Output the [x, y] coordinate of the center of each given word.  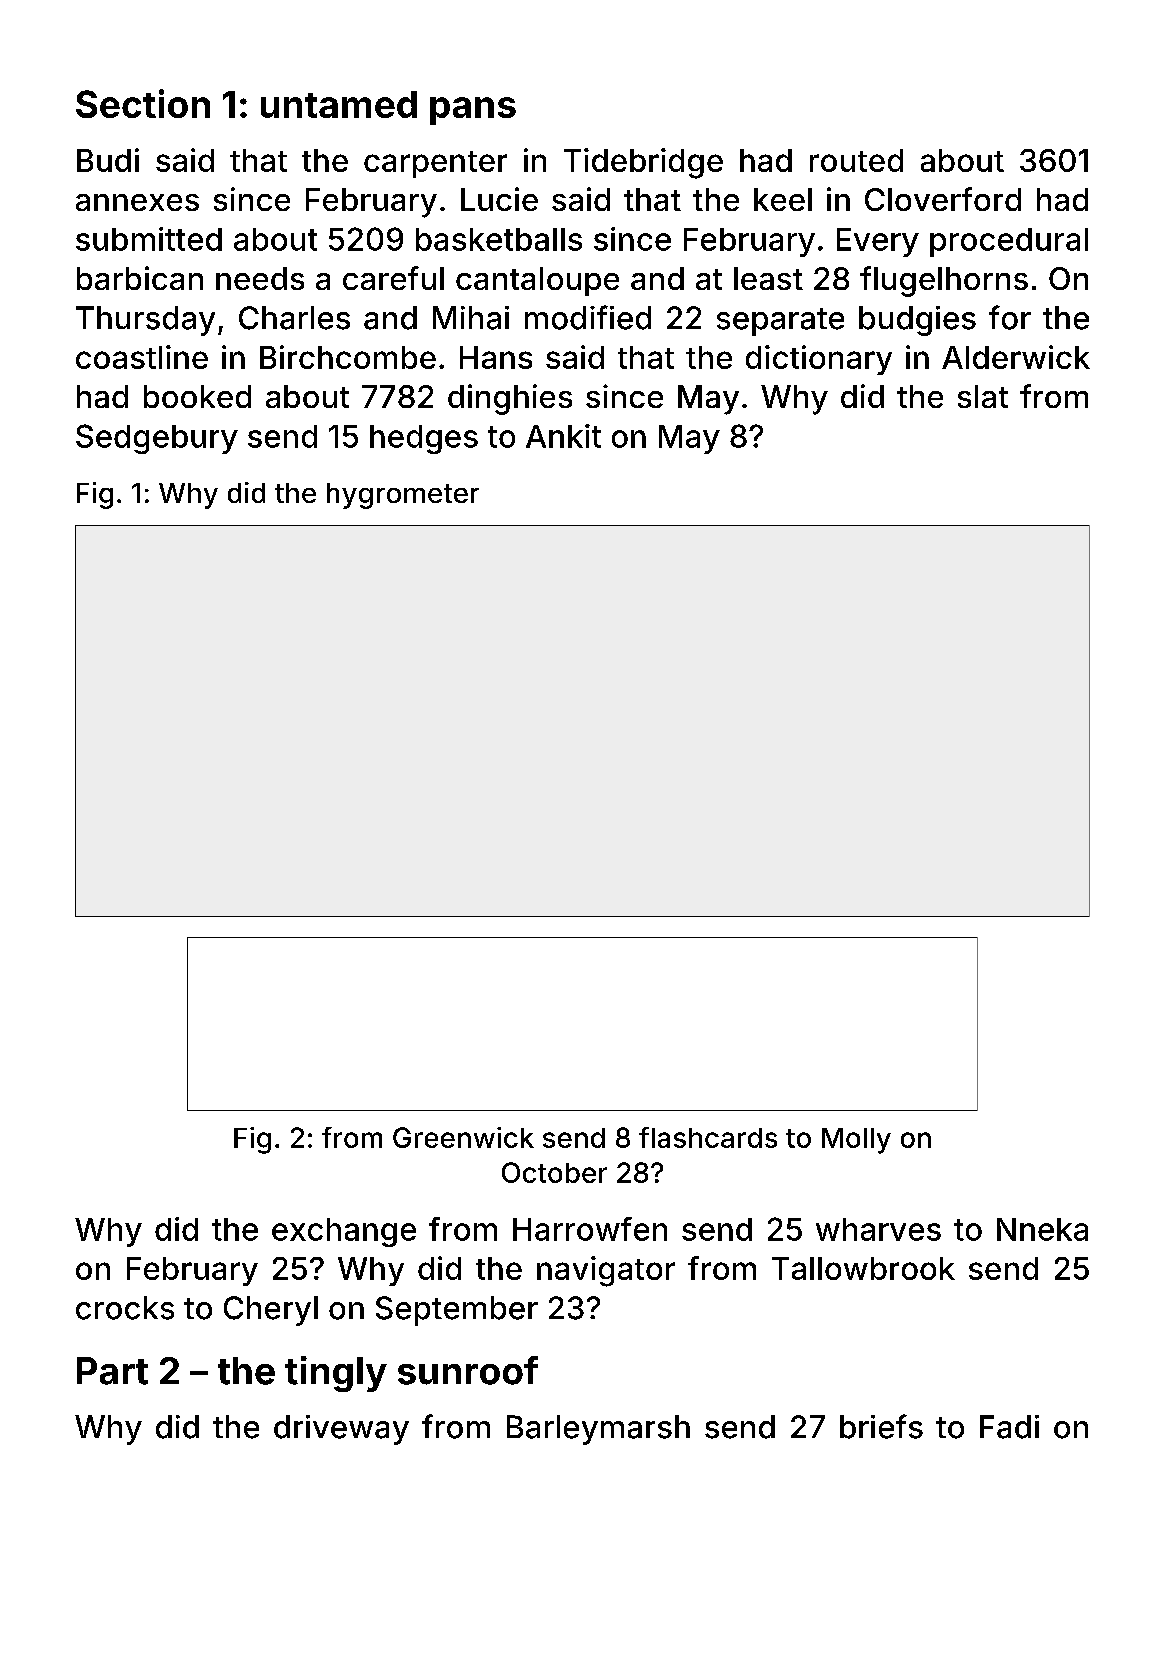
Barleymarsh [598, 1430]
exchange [344, 1232]
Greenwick [463, 1137]
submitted [149, 239]
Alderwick [1016, 357]
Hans [496, 357]
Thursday [145, 321]
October [554, 1172]
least [768, 278]
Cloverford [943, 199]
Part [112, 1371]
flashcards [708, 1137]
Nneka [1042, 1229]
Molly [856, 1141]
